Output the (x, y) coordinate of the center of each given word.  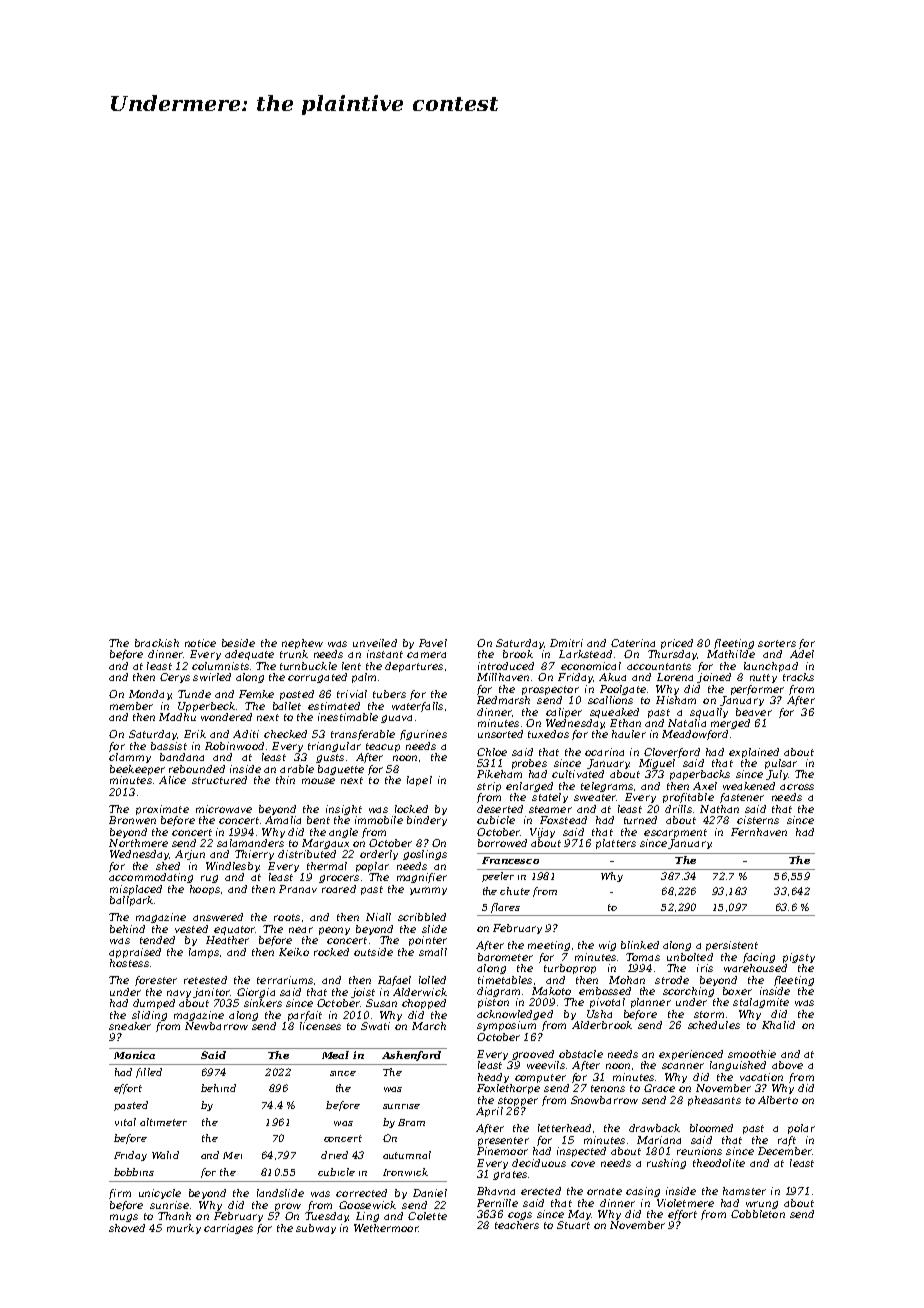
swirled (212, 677)
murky (184, 1229)
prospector (550, 690)
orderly (379, 855)
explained (754, 753)
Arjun (190, 855)
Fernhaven (759, 832)
